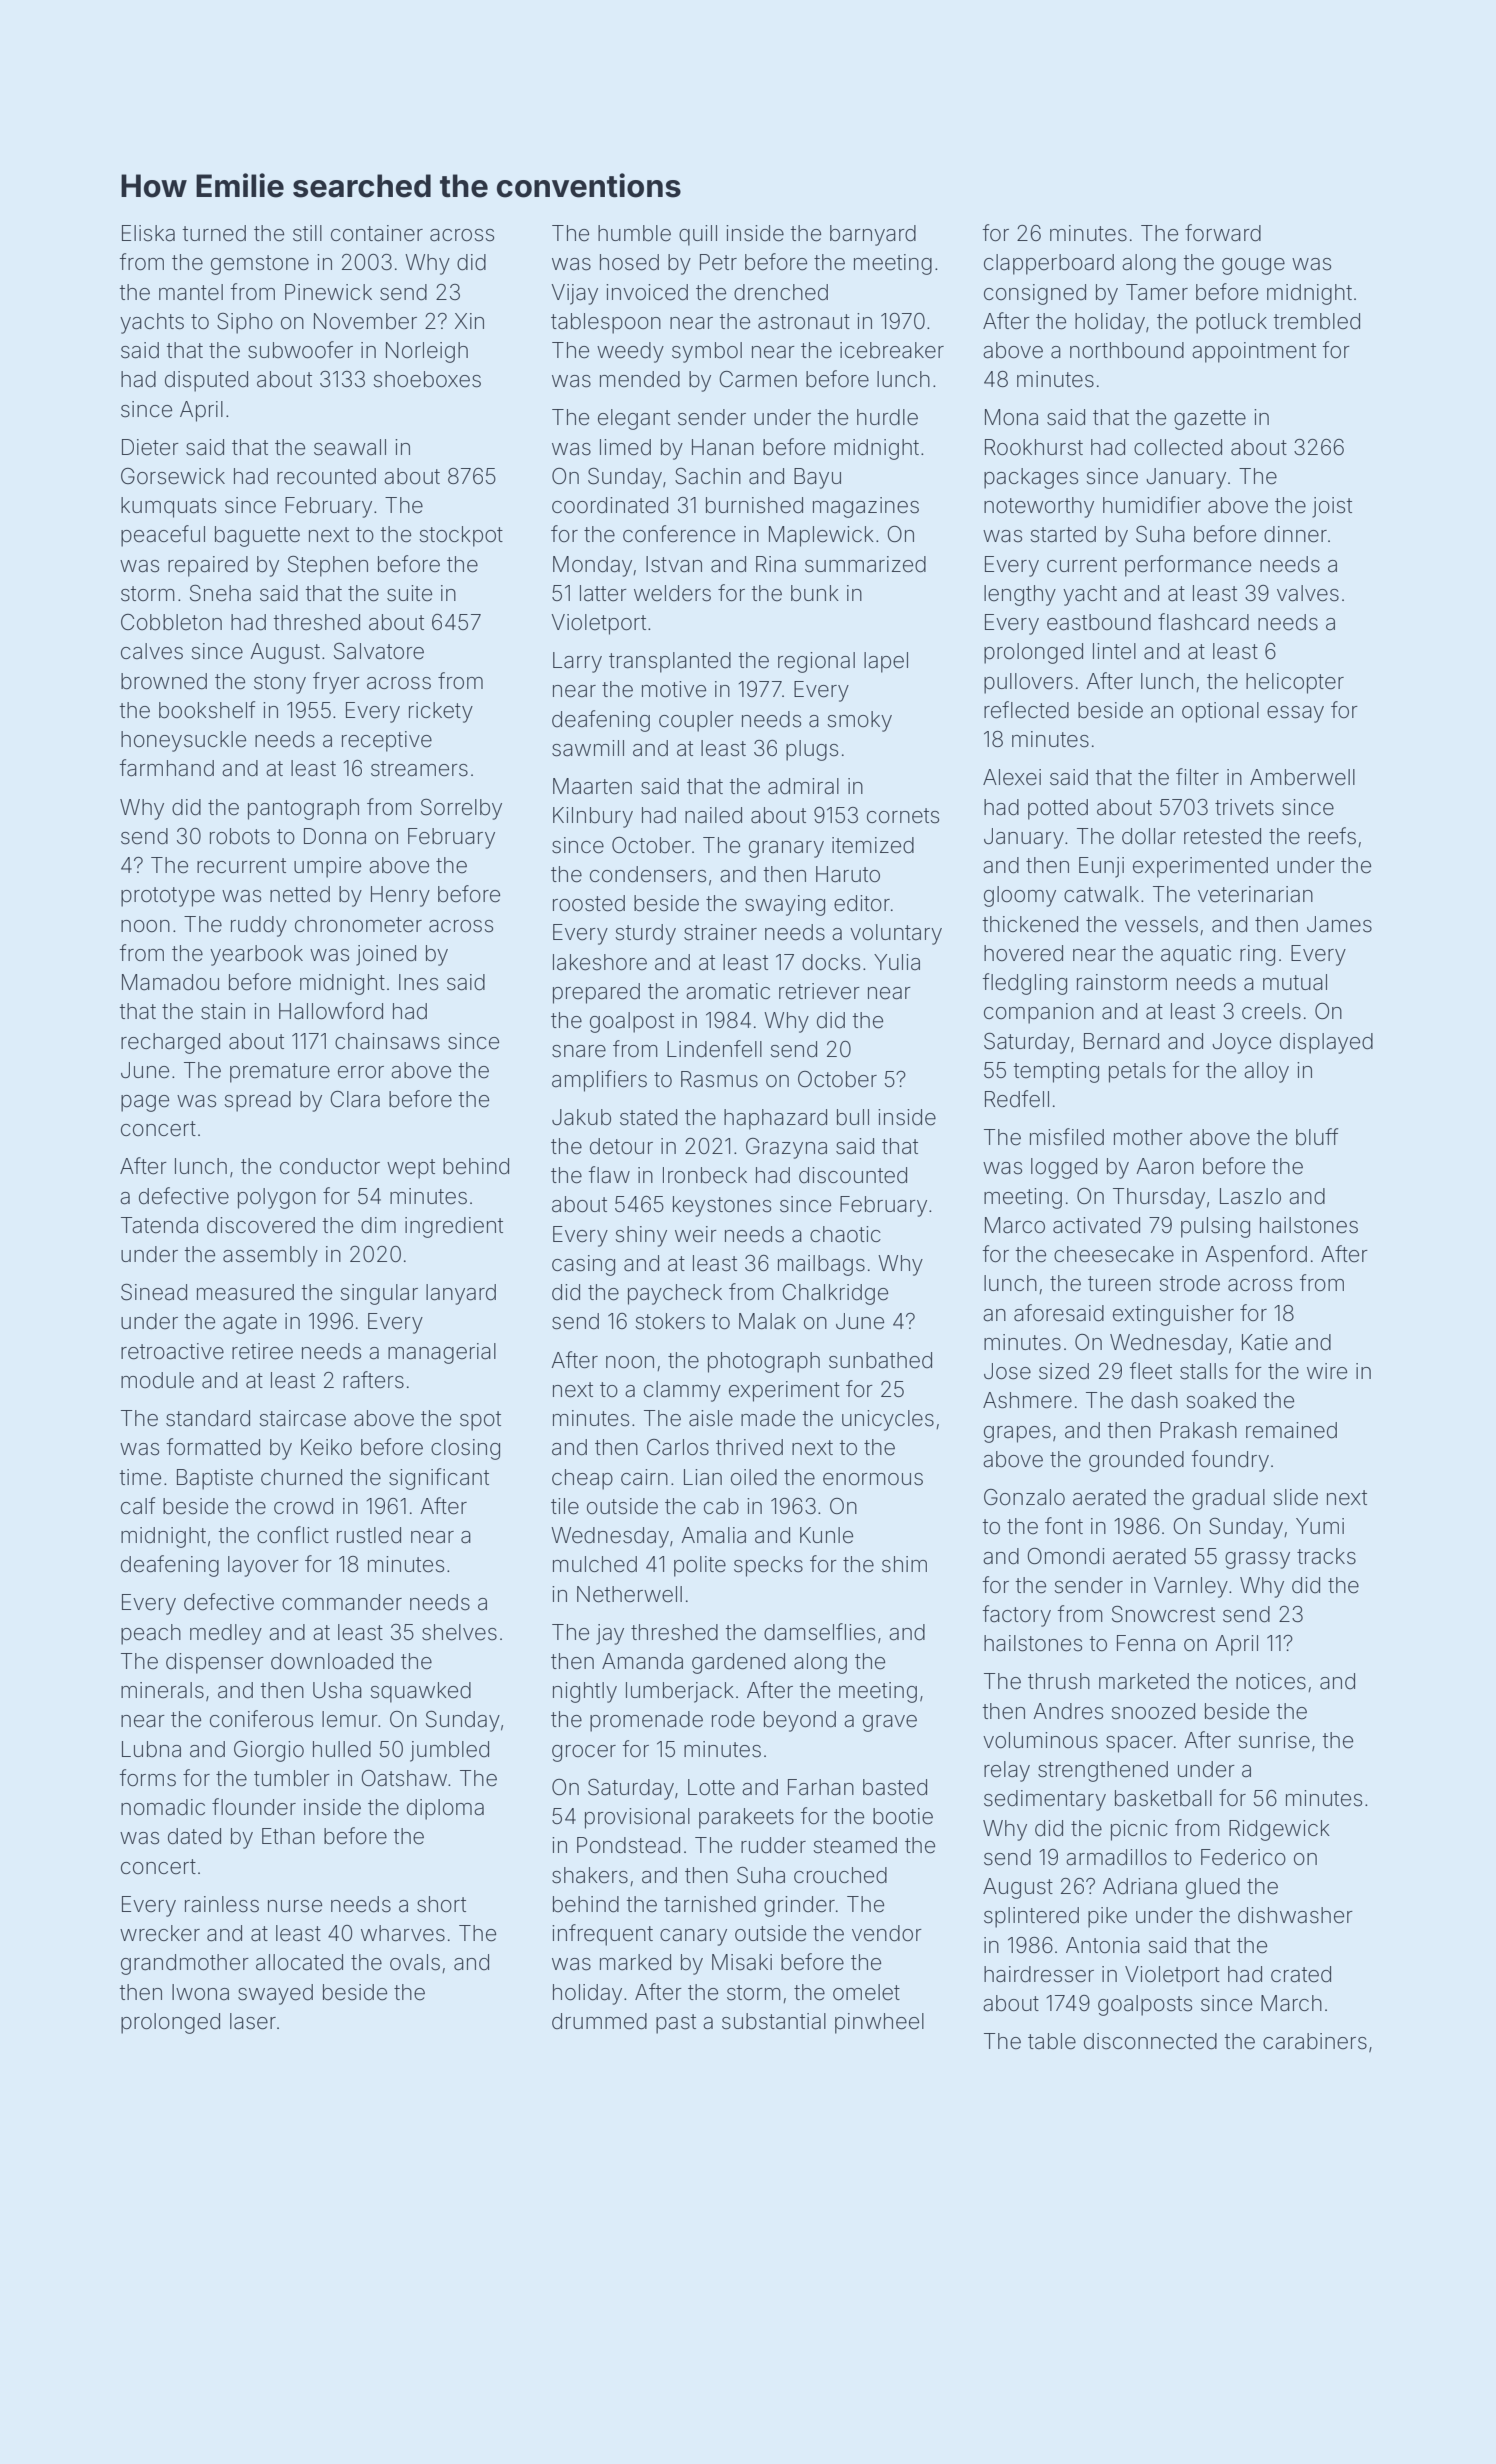  What do you see at coordinates (152, 651) in the screenshot?
I see `calves` at bounding box center [152, 651].
